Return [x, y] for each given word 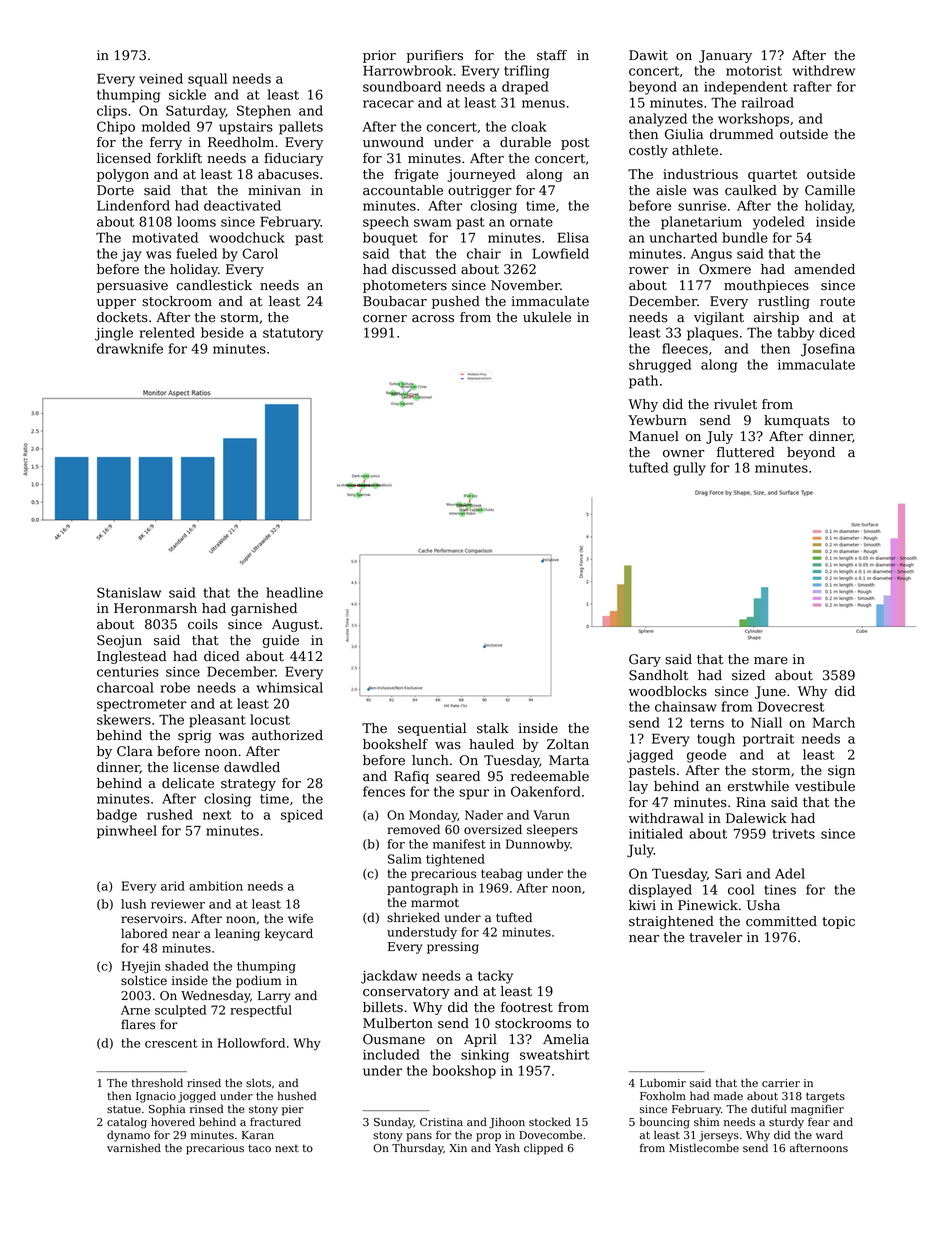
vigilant [719, 318]
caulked [751, 190]
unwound [393, 142]
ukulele [547, 317]
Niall [766, 722]
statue [124, 1109]
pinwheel [127, 832]
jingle [114, 334]
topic [838, 922]
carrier [781, 1083]
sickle [187, 94]
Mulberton [398, 1023]
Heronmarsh [155, 608]
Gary [645, 660]
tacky [495, 977]
